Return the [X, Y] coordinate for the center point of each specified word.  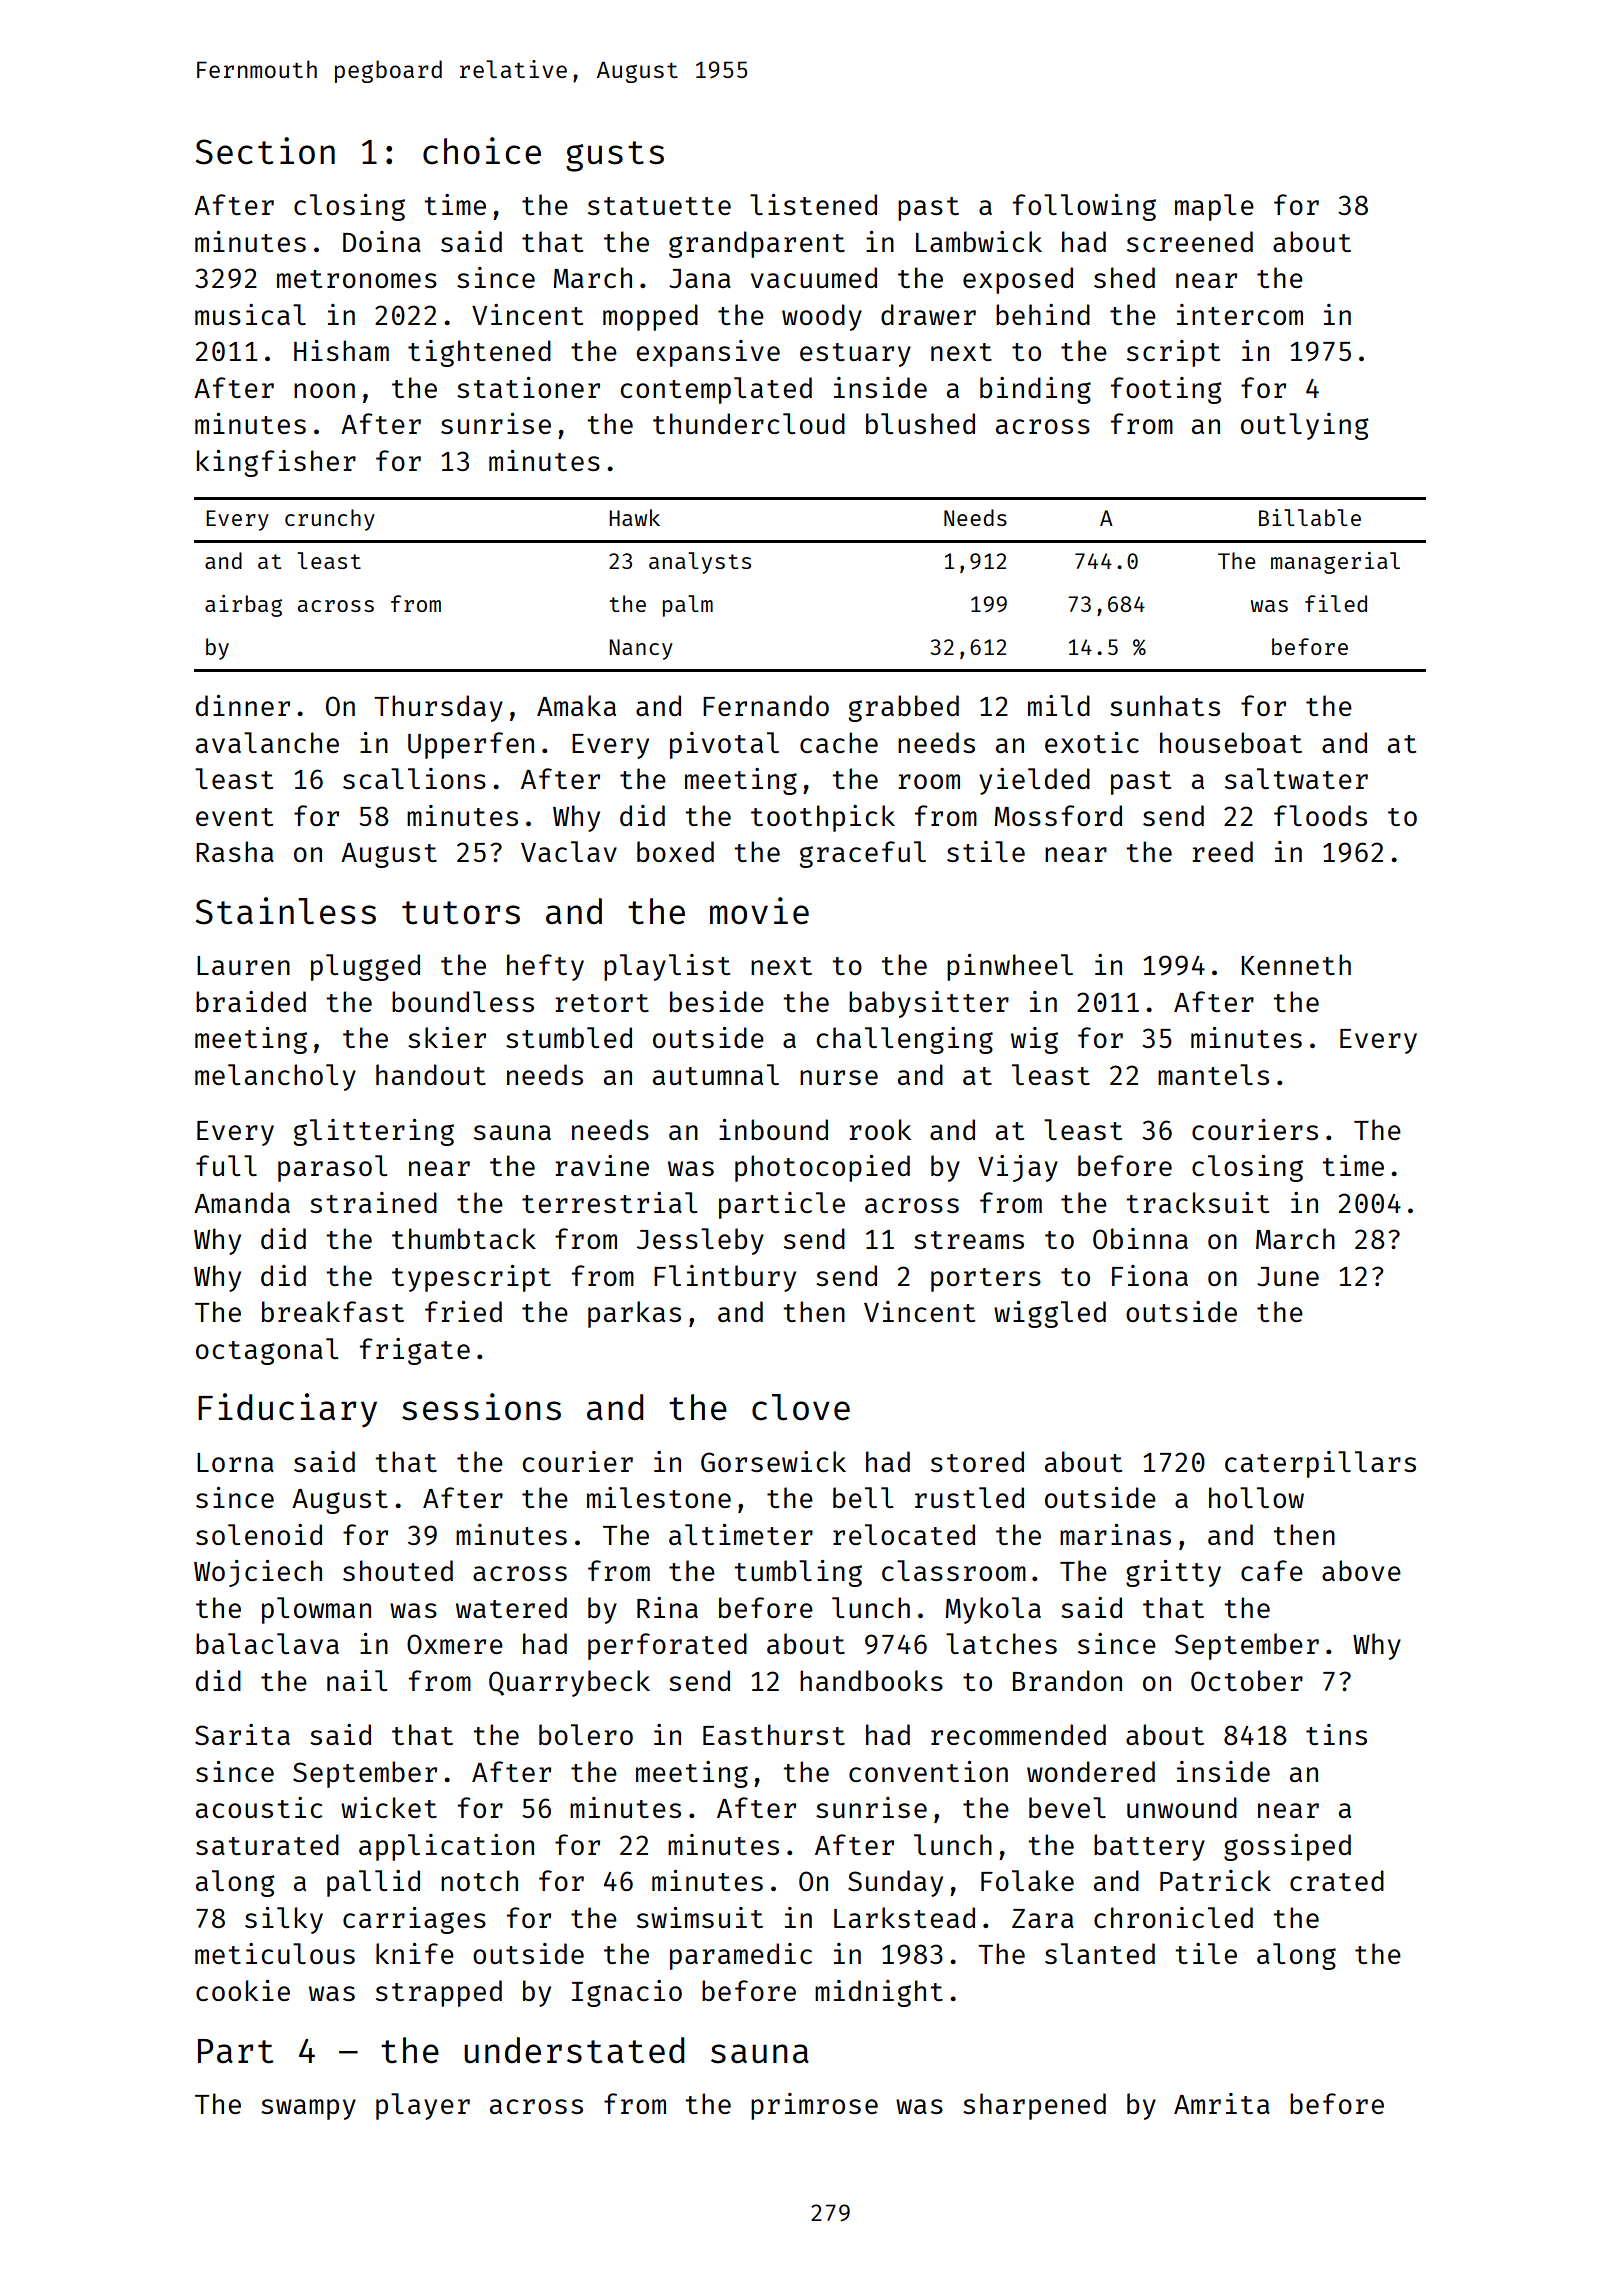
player [423, 2106]
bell [863, 1497]
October [1247, 1680]
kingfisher [276, 463]
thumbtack [464, 1238]
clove [801, 1407]
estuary [855, 355]
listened [813, 204]
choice [482, 151]
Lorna [235, 1462]
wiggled [1050, 1314]
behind [1043, 314]
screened [1190, 241]
